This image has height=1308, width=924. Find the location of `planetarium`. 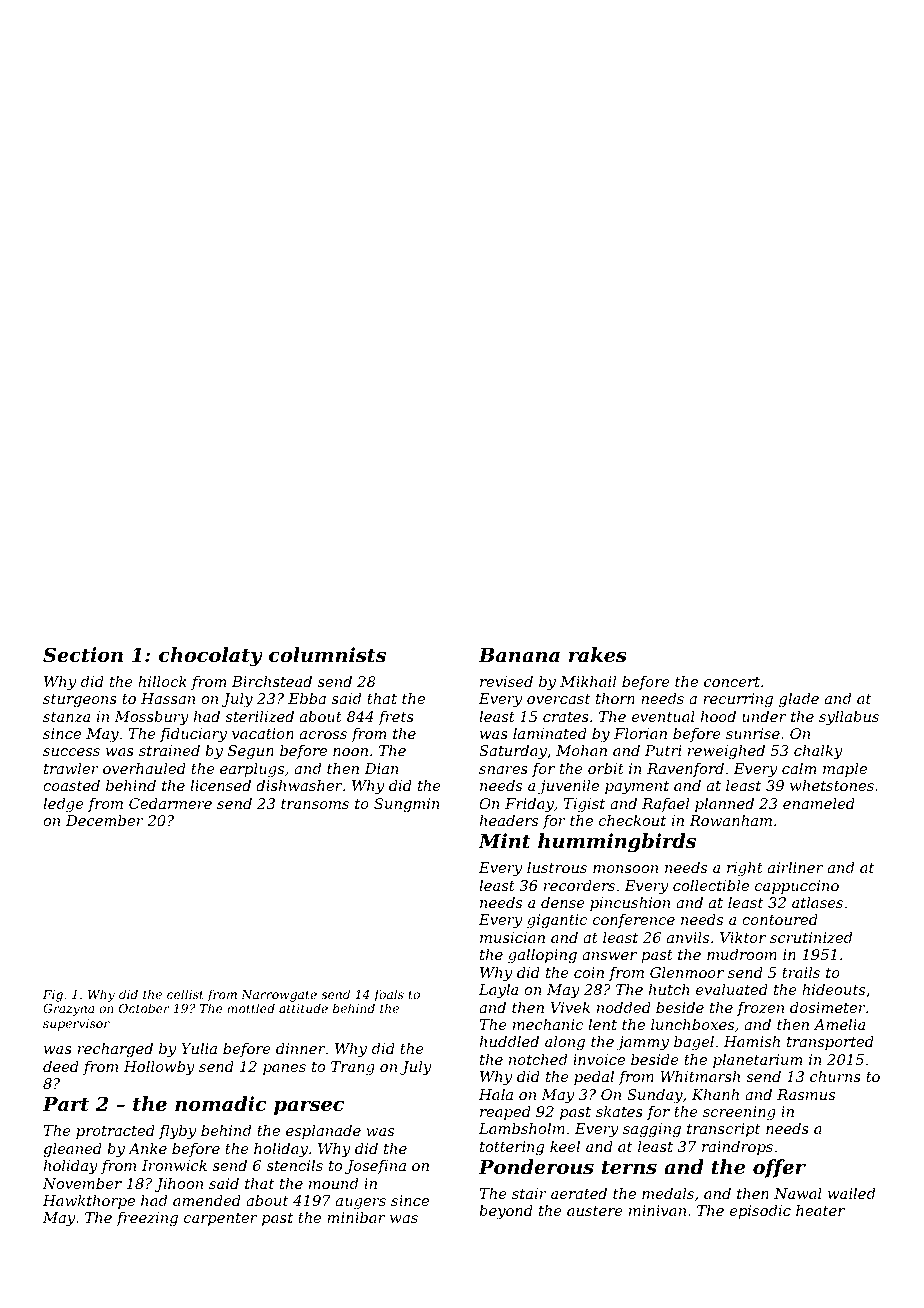

planetarium is located at coordinates (758, 1061).
